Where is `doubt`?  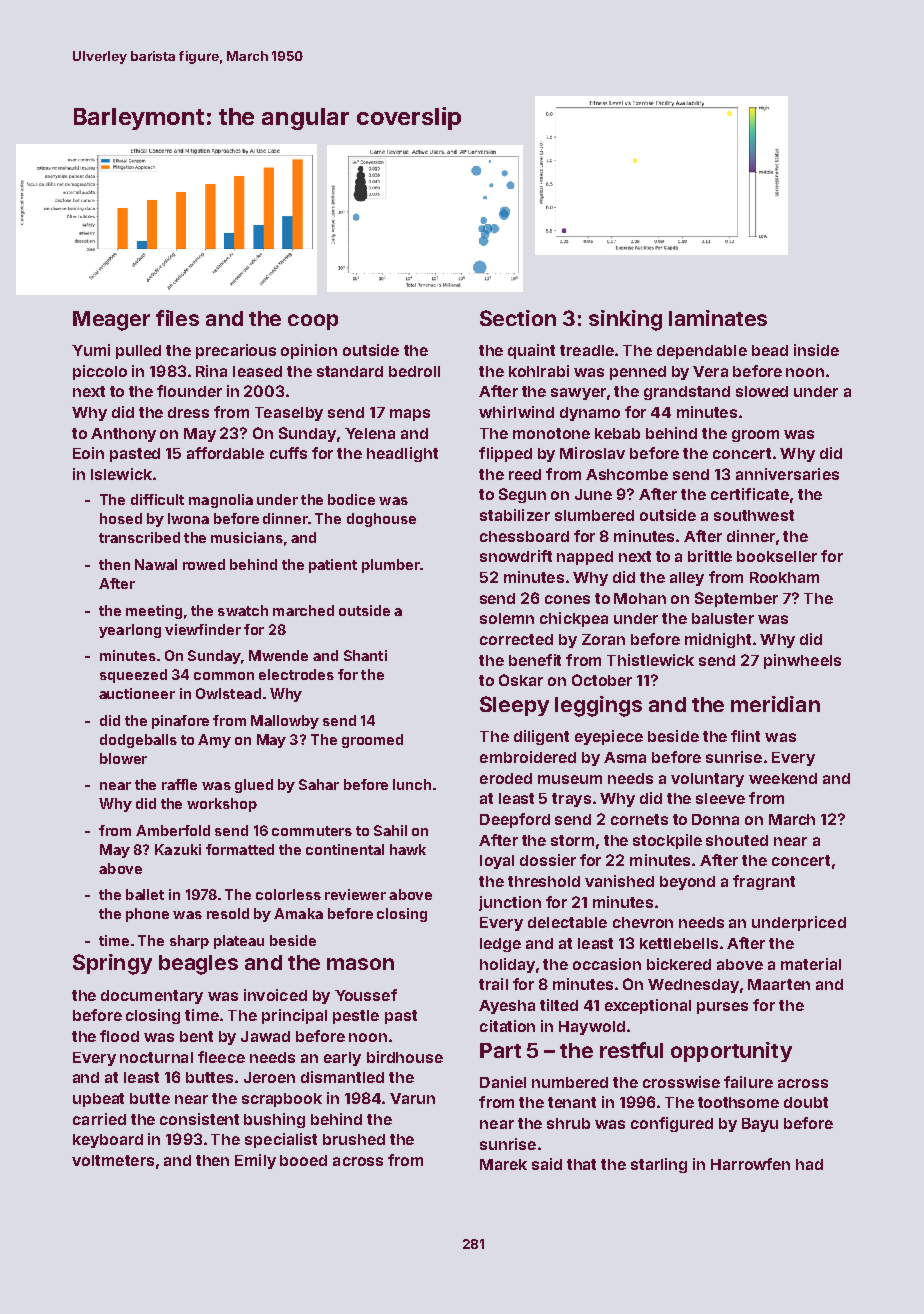
doubt is located at coordinates (806, 1102).
